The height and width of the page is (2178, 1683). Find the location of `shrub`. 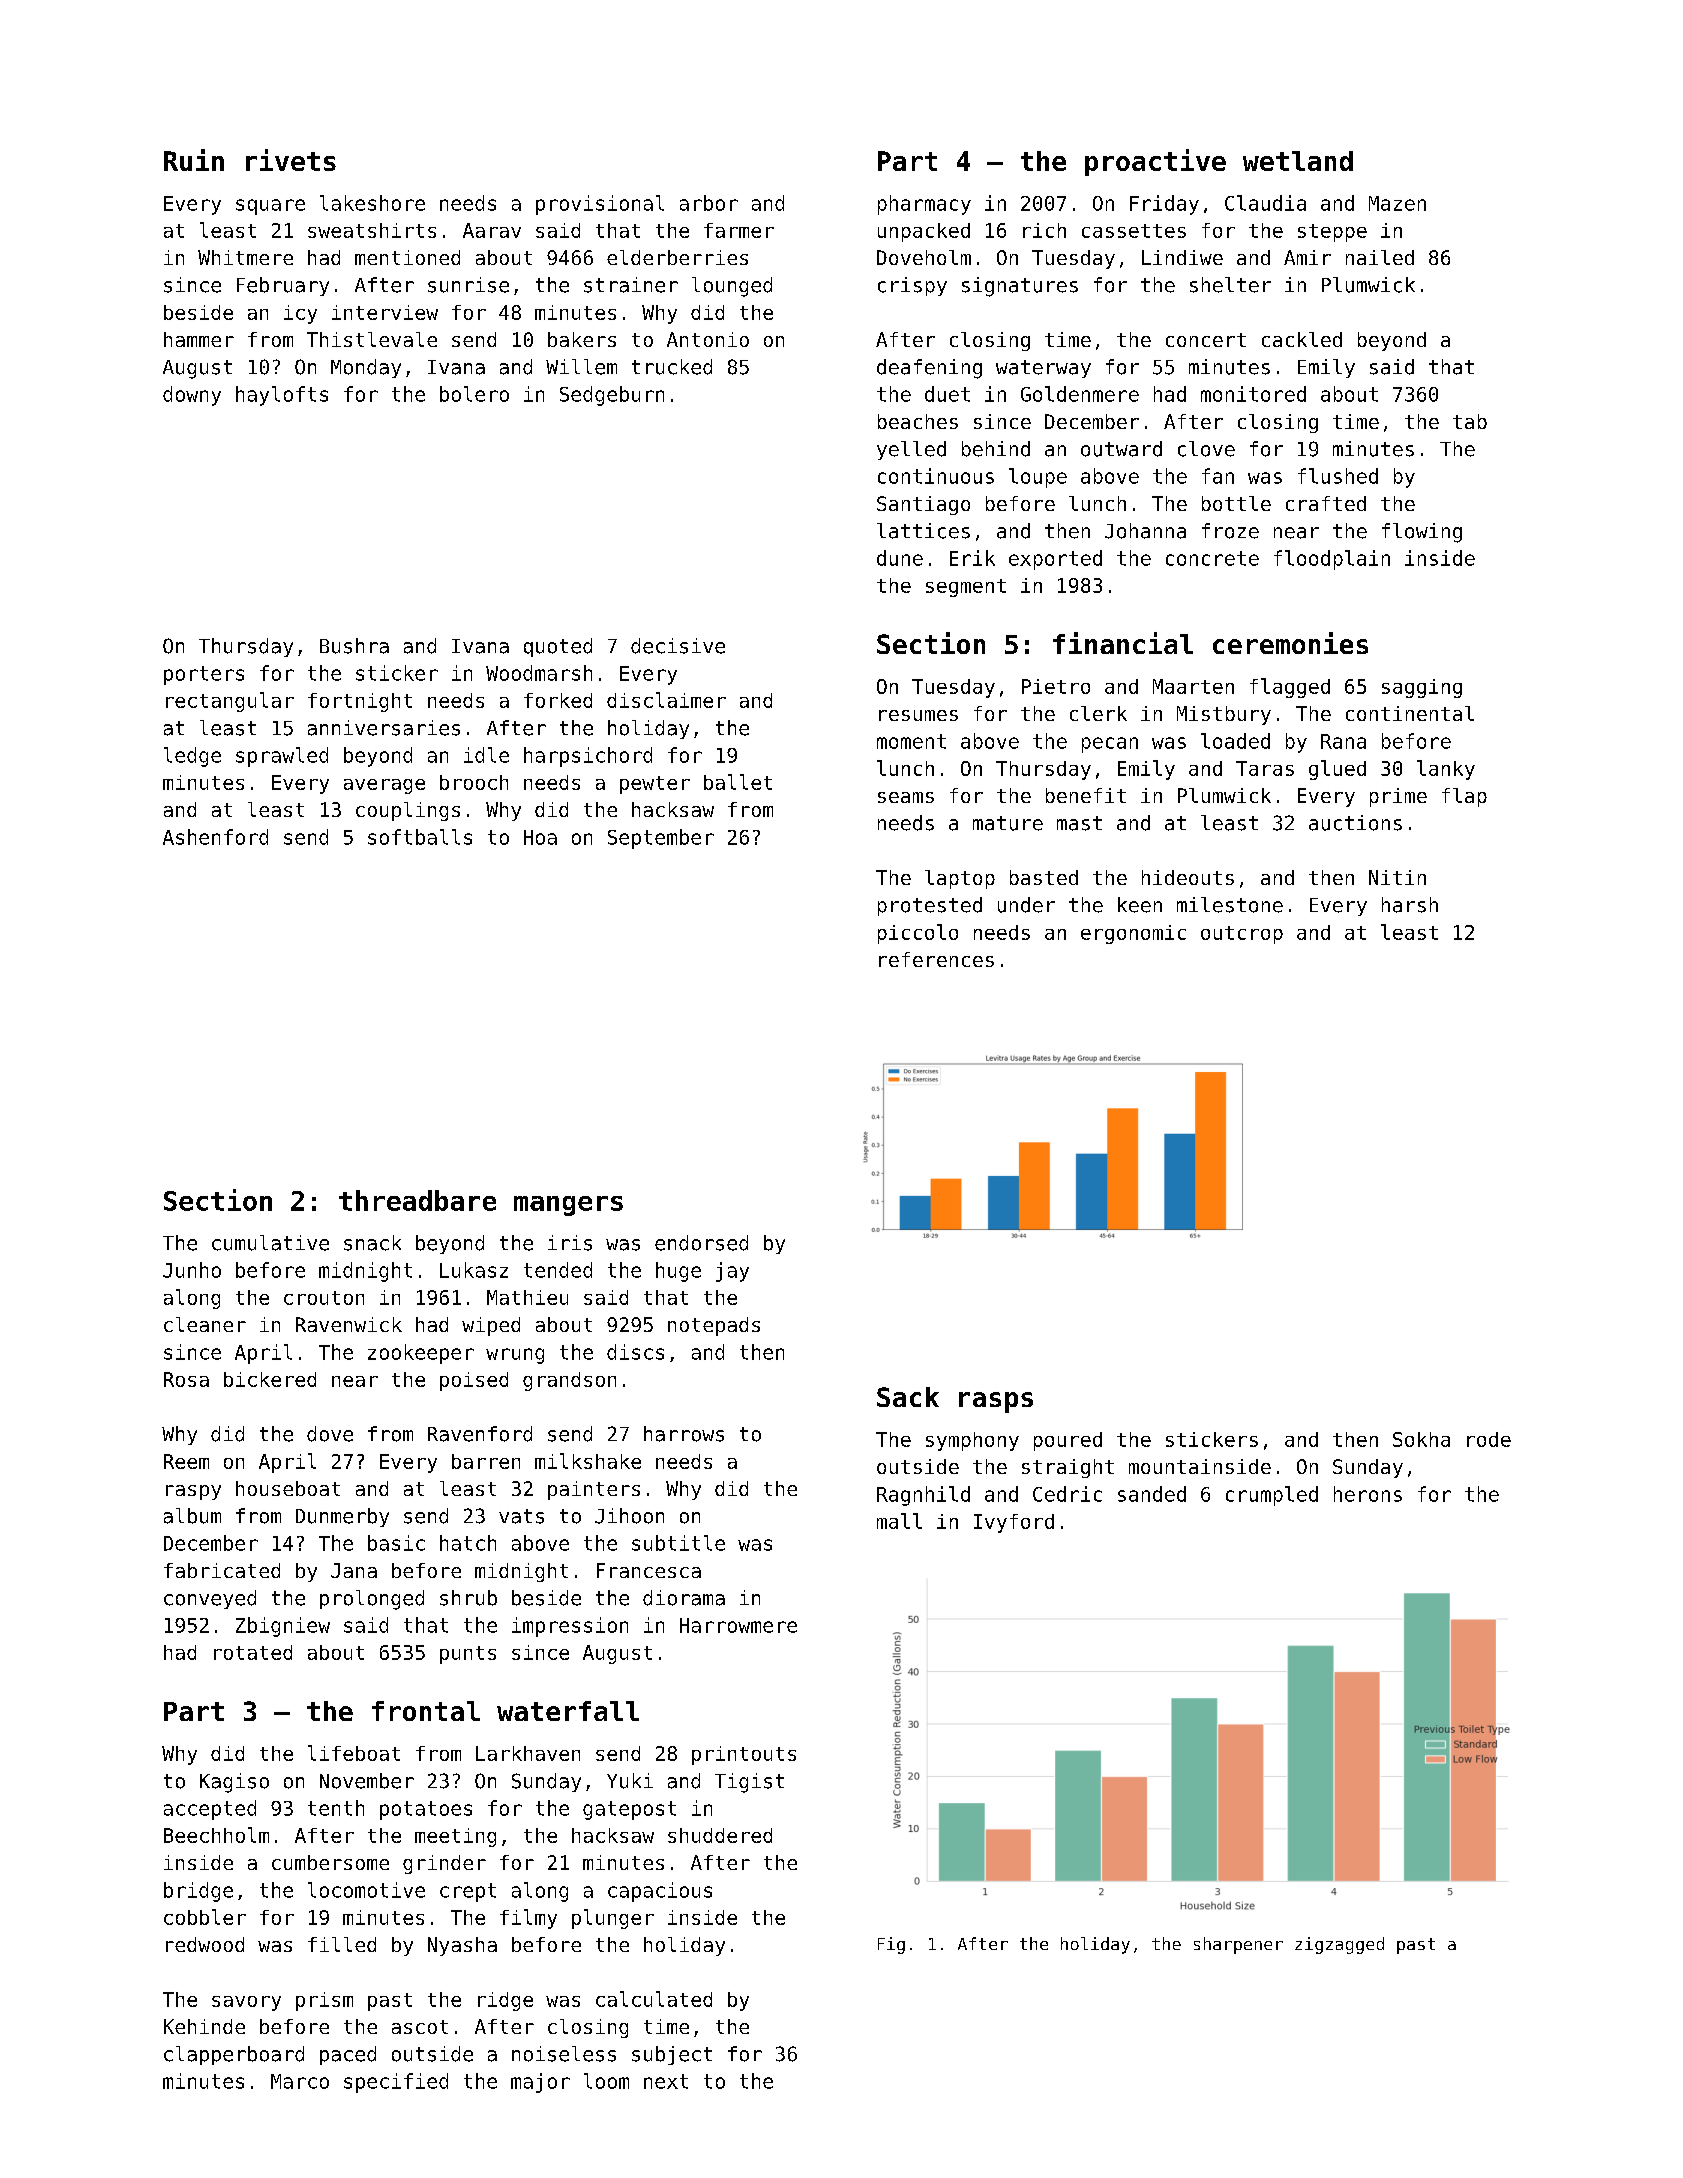

shrub is located at coordinates (468, 1598).
